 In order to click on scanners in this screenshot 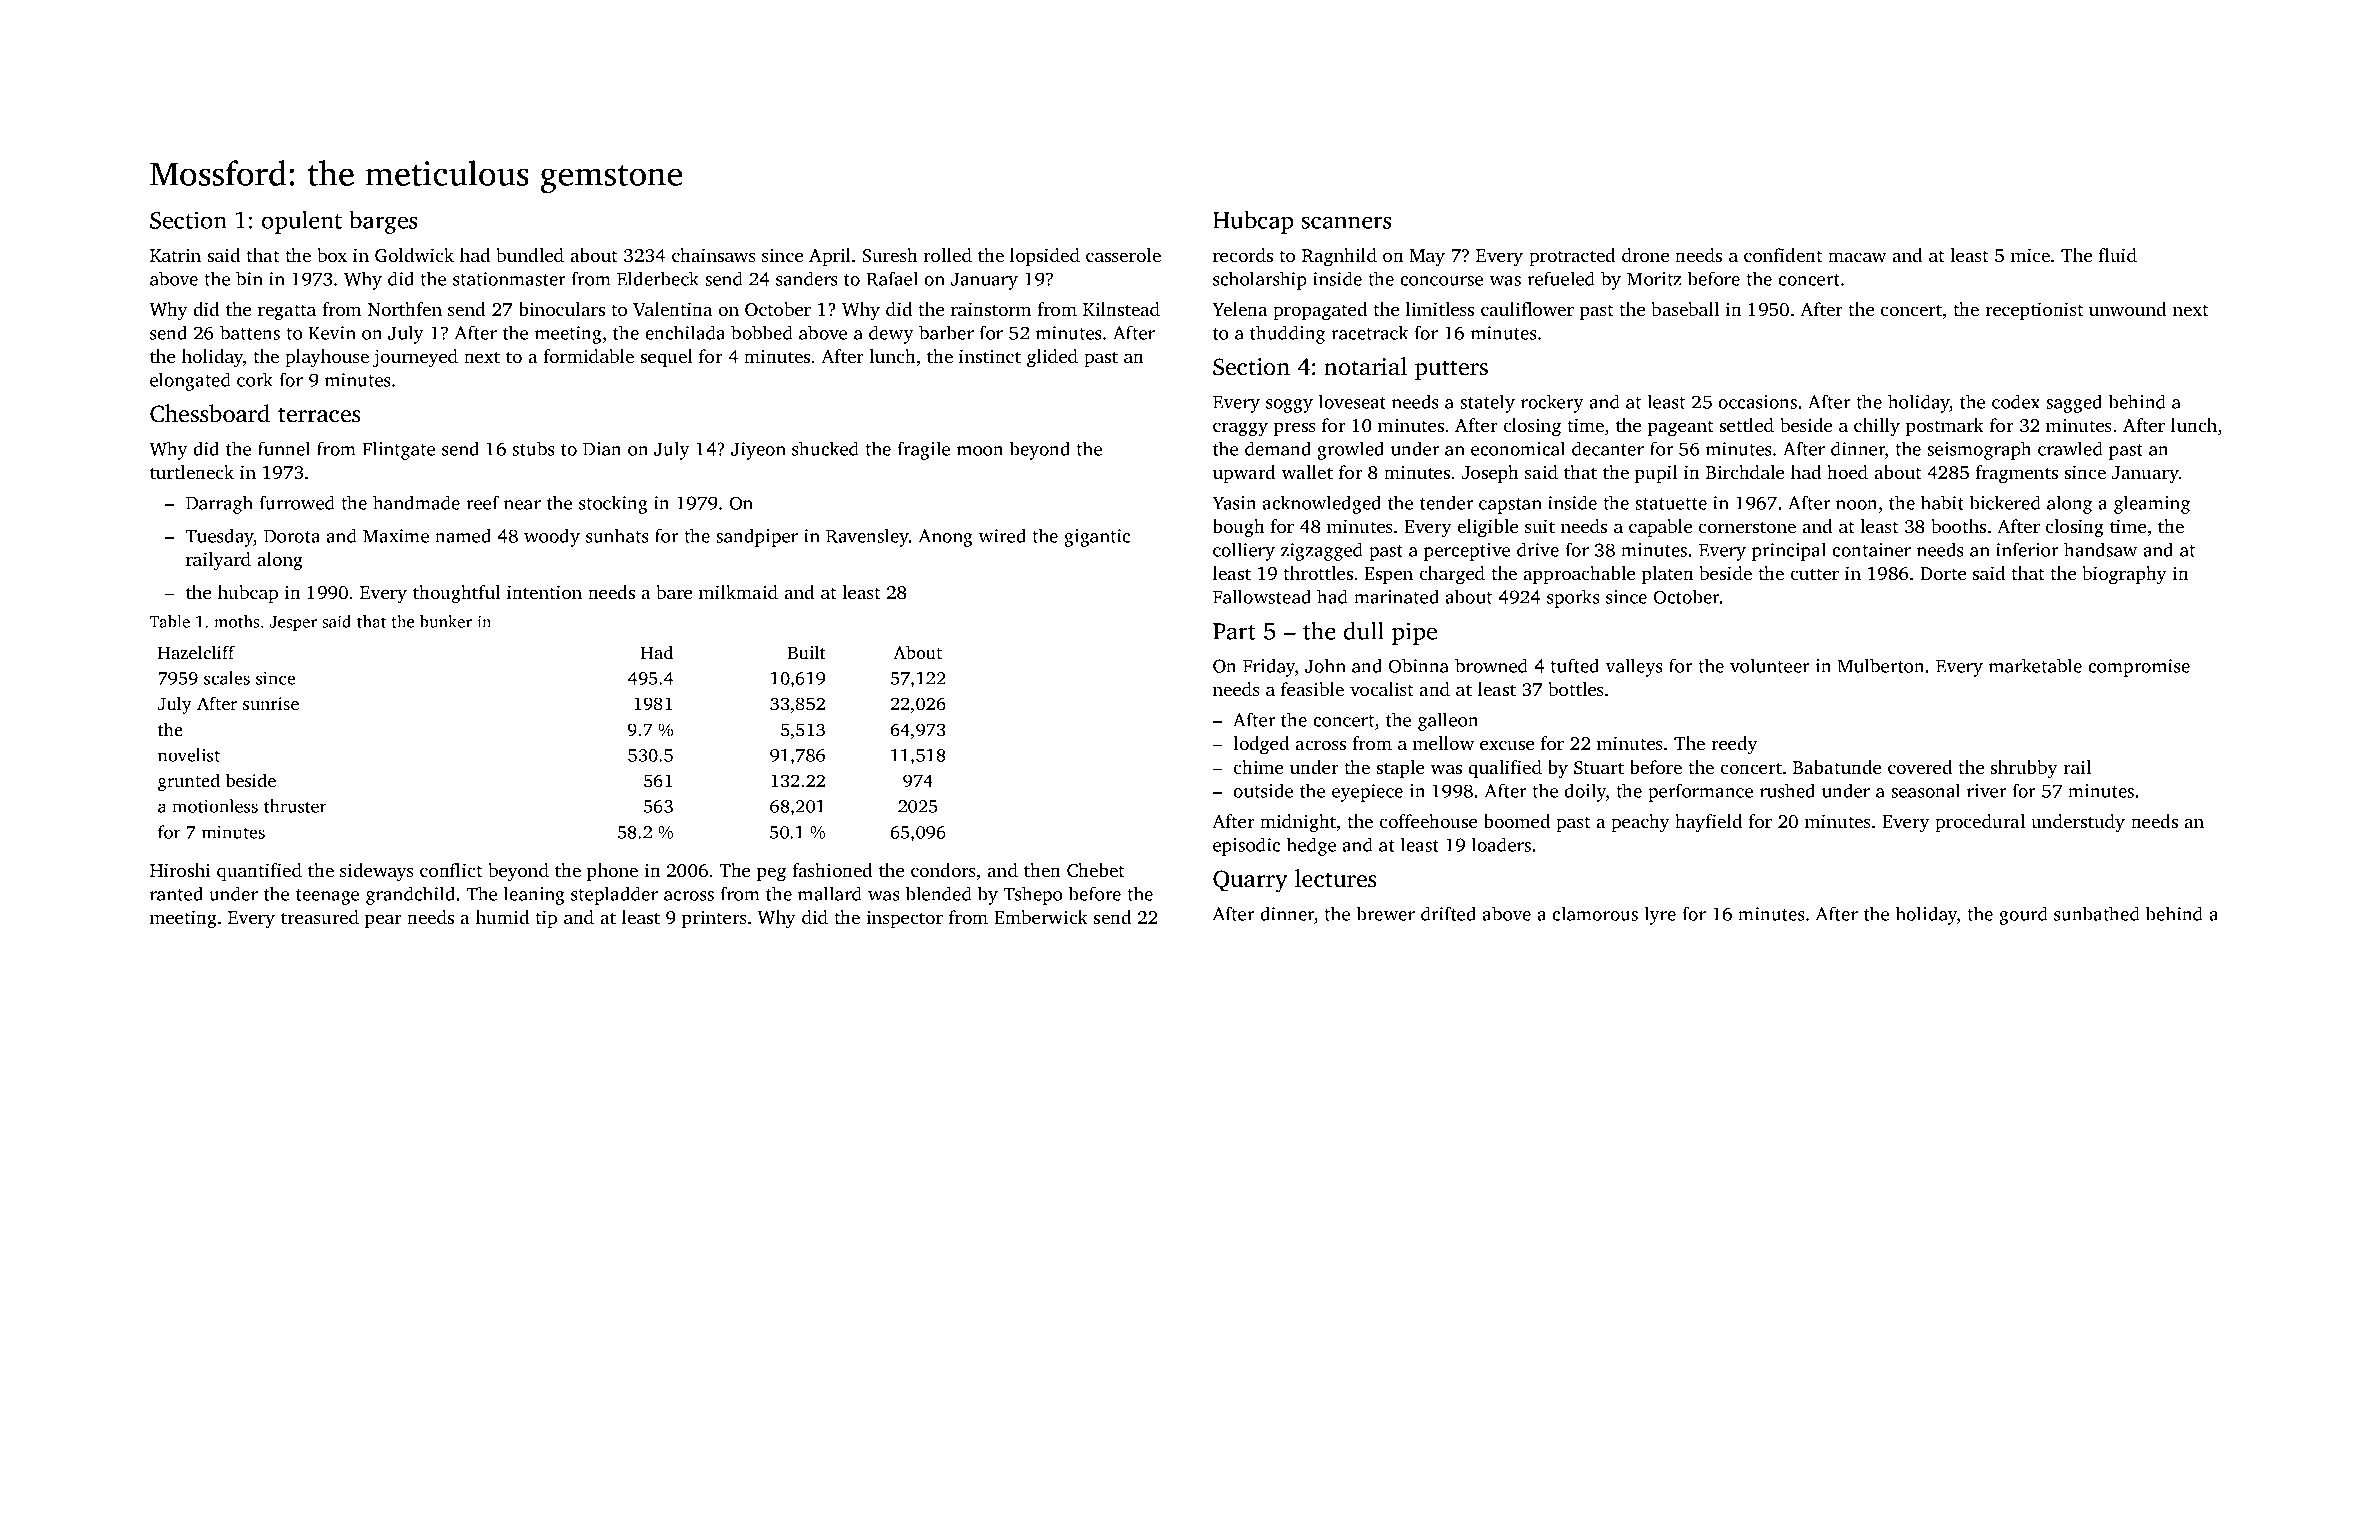, I will do `click(1346, 222)`.
